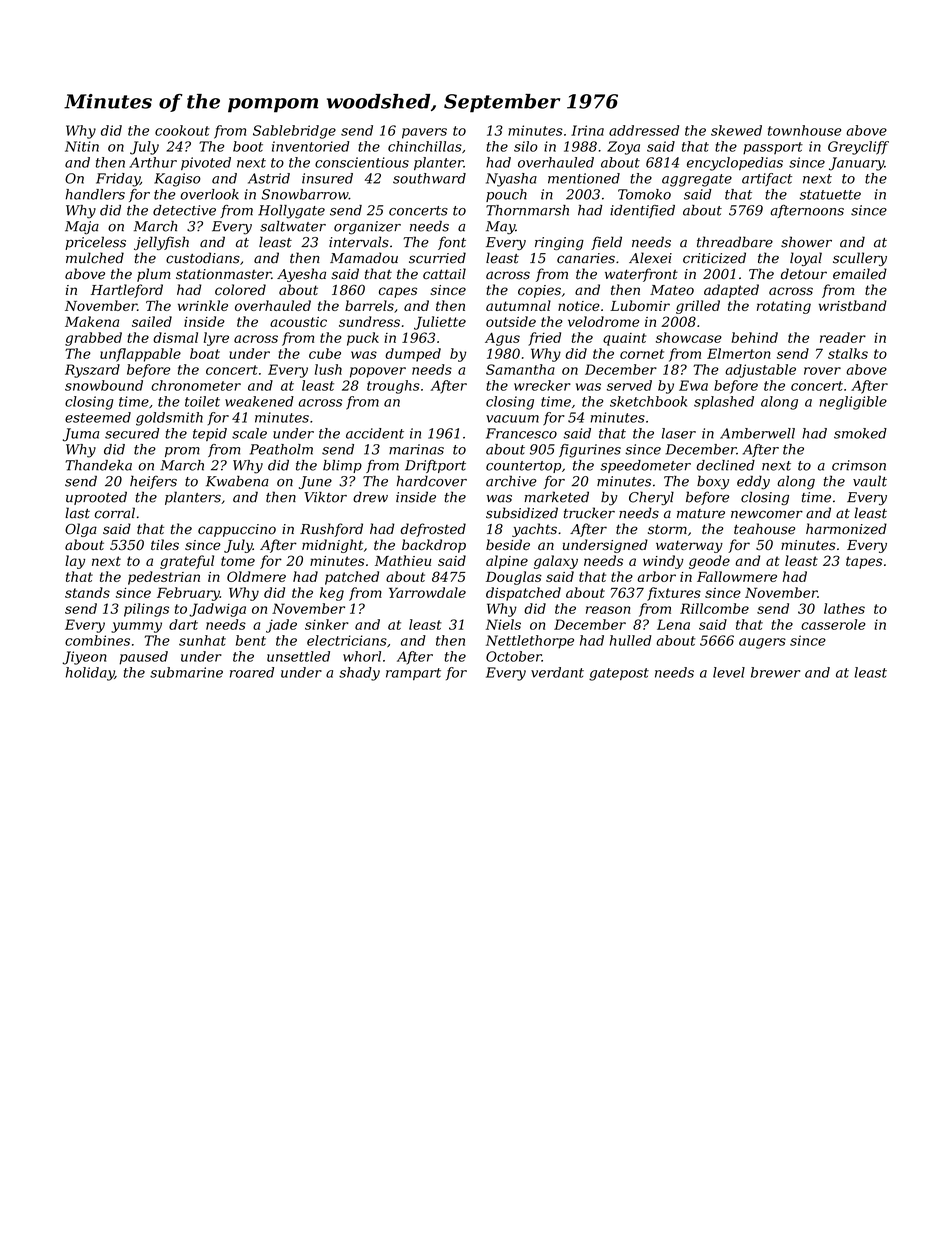 The width and height of the screenshot is (952, 1233). What do you see at coordinates (860, 259) in the screenshot?
I see `scullery` at bounding box center [860, 259].
